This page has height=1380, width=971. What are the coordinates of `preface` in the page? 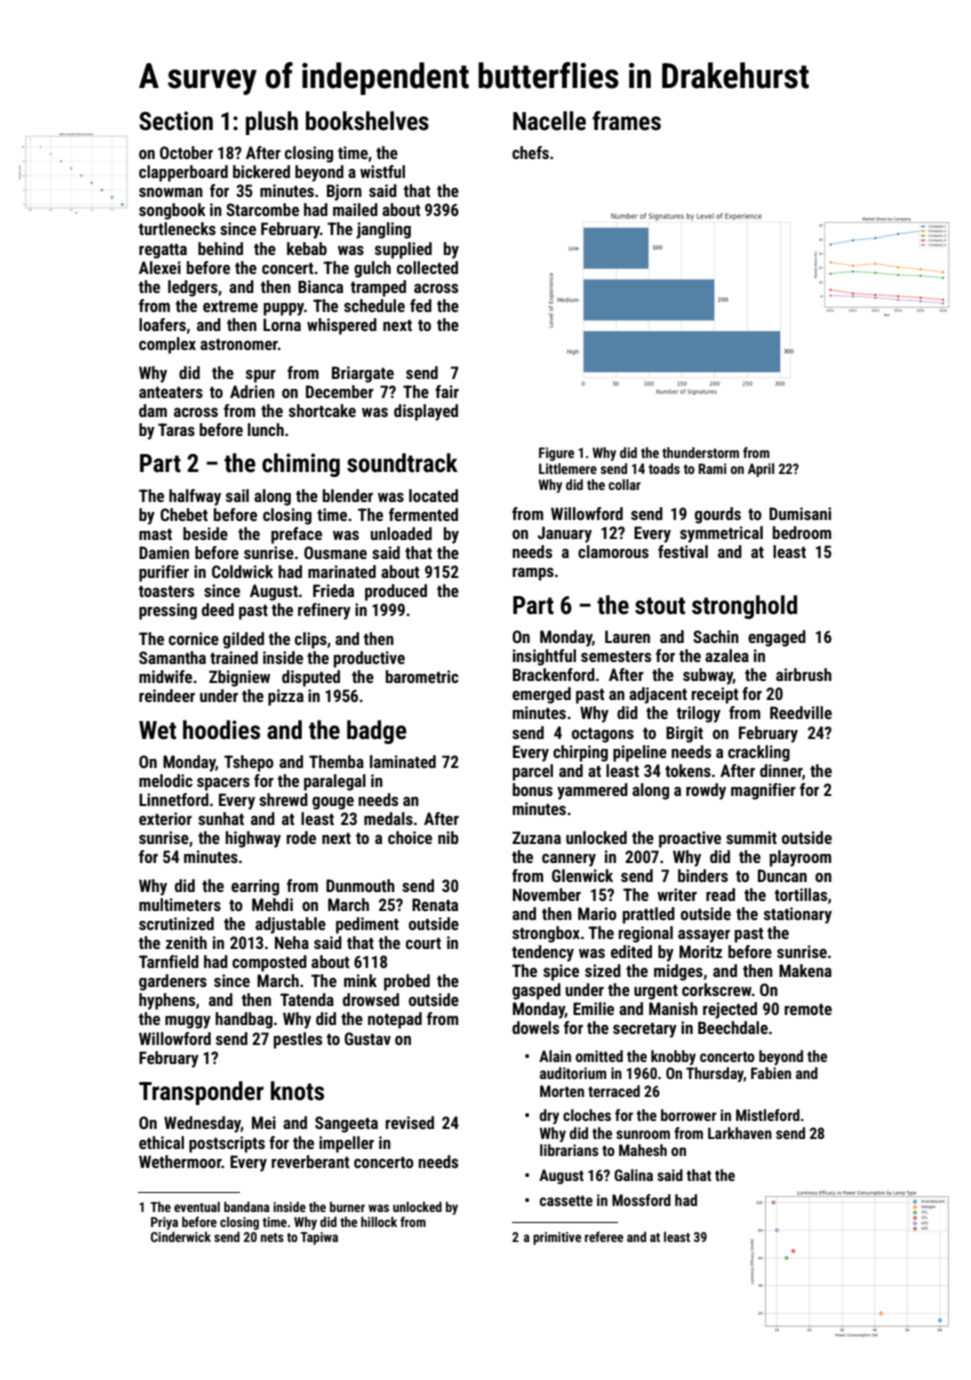 It's located at (296, 535).
